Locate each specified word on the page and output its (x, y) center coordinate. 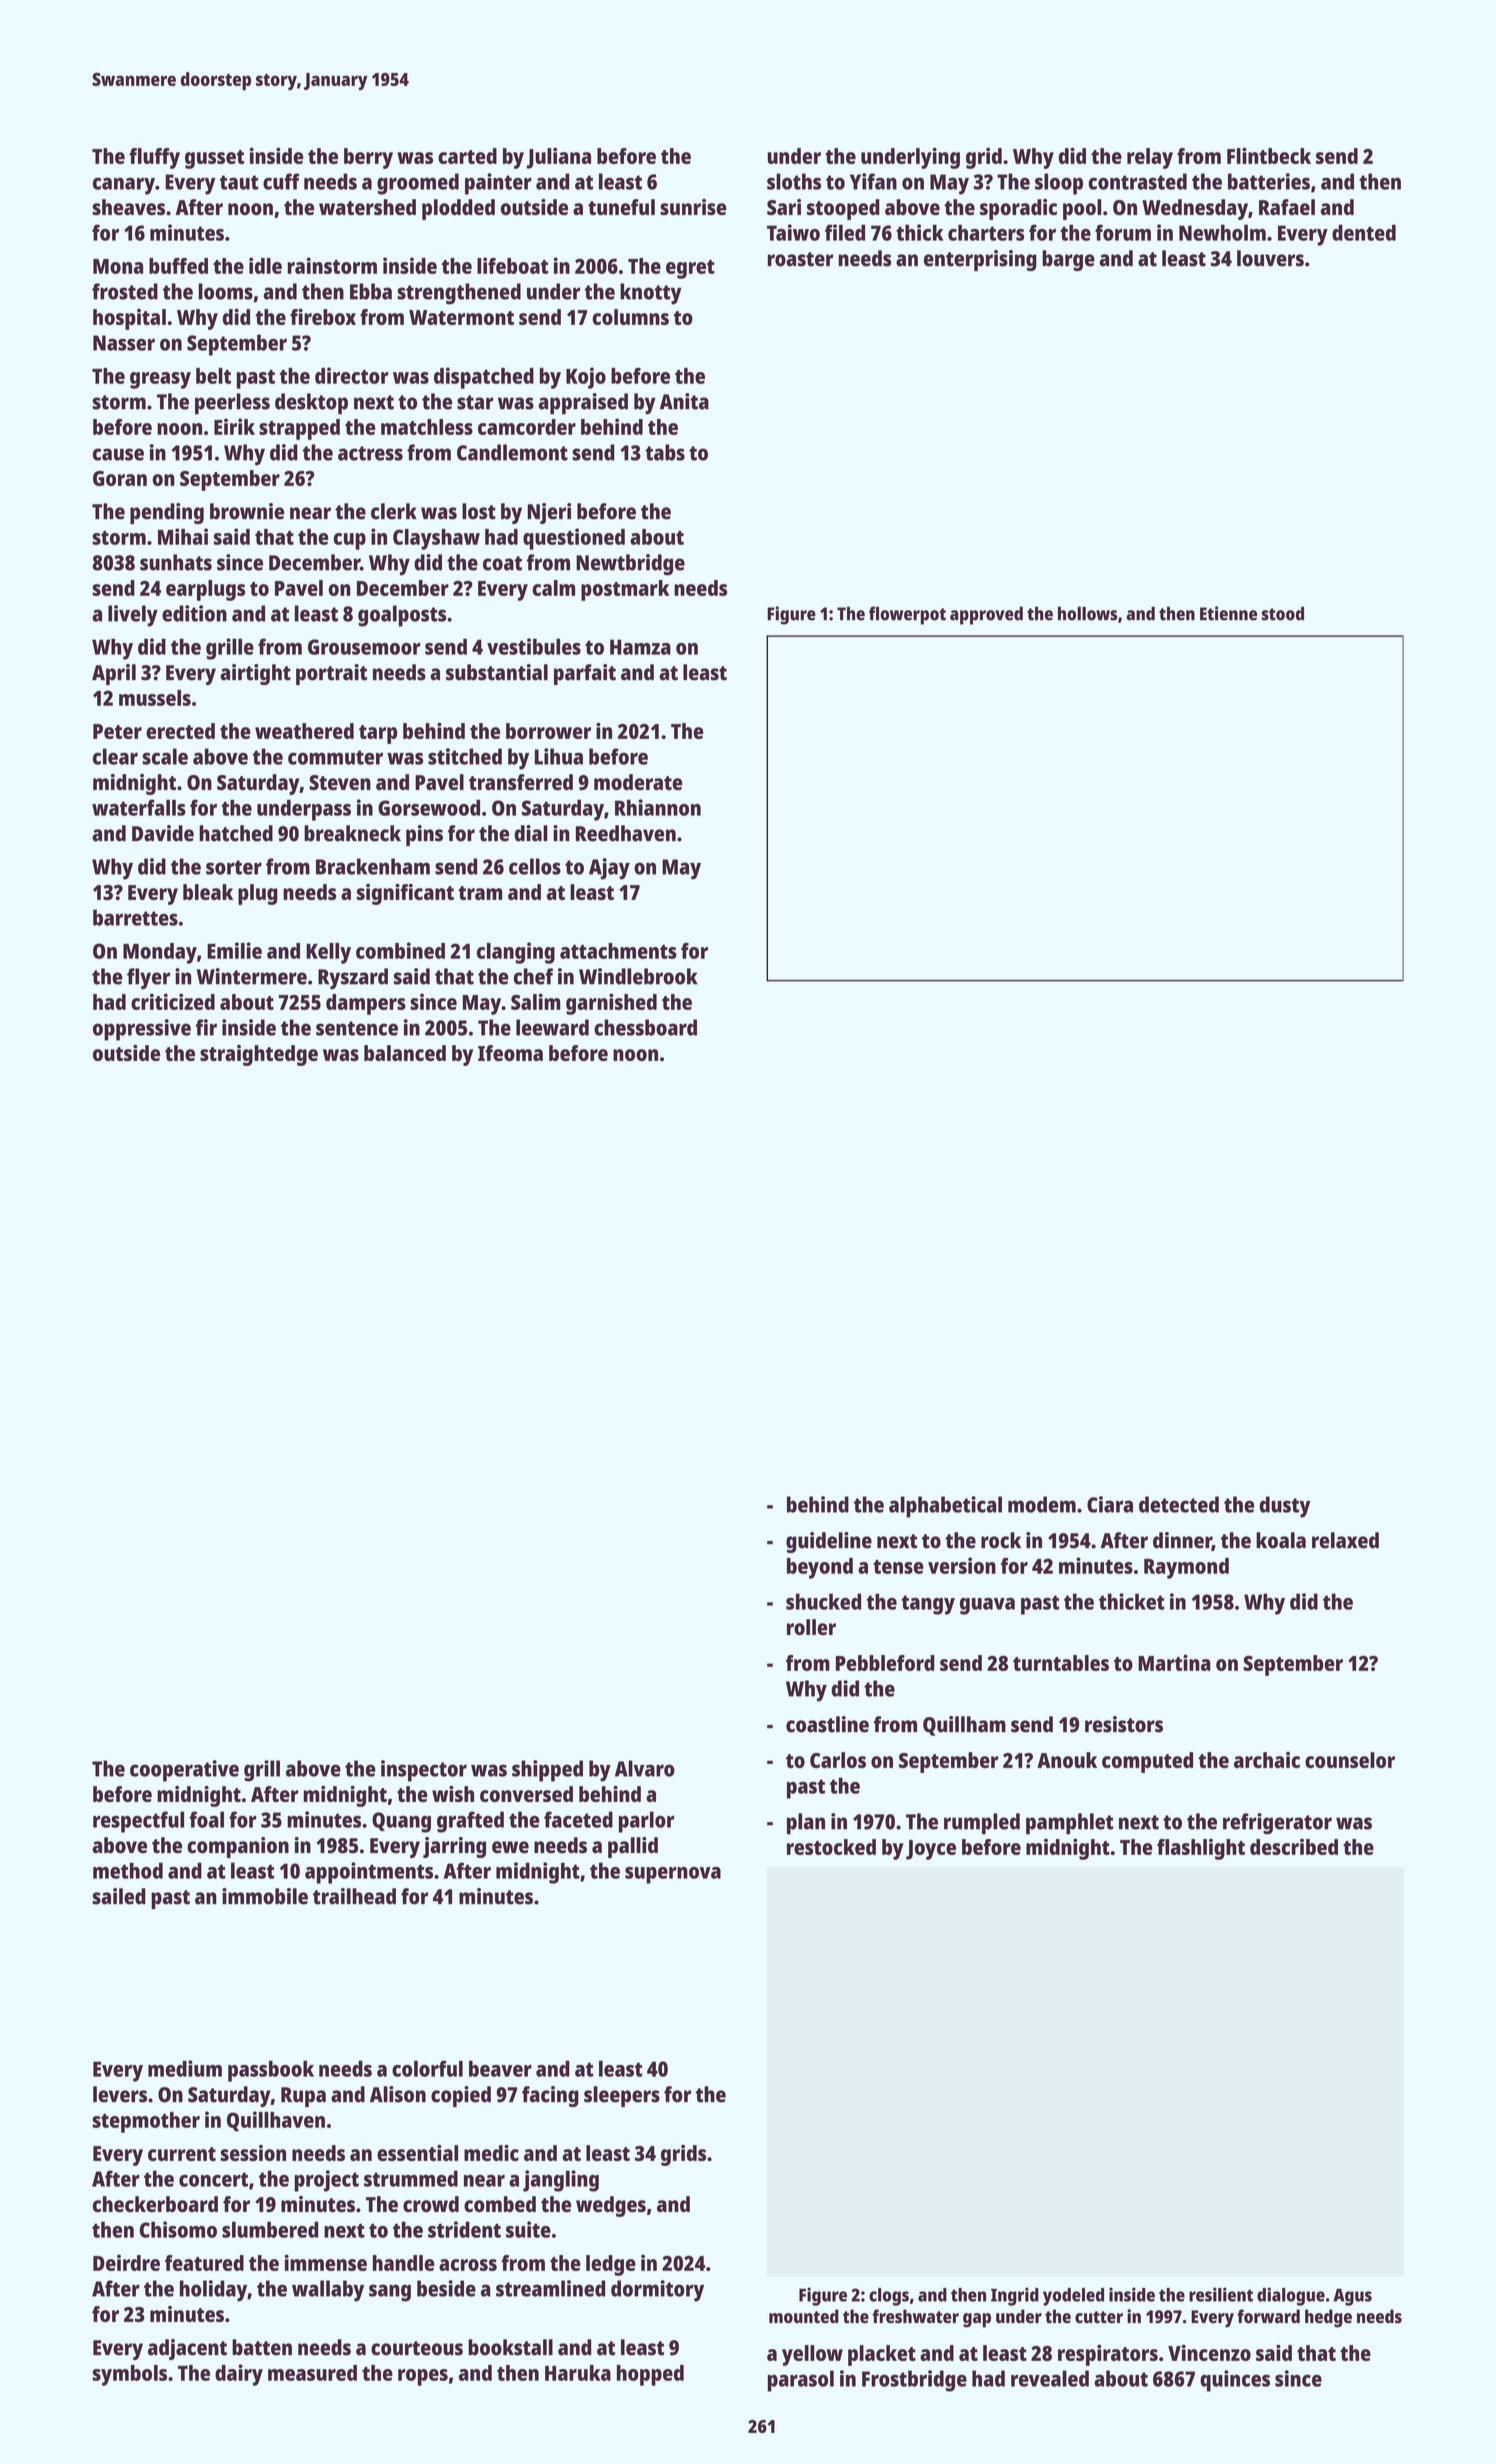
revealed (1050, 2378)
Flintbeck (1269, 155)
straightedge (259, 1055)
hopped (650, 2375)
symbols (129, 2375)
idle (265, 265)
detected (1179, 1504)
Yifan (873, 181)
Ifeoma (510, 1053)
